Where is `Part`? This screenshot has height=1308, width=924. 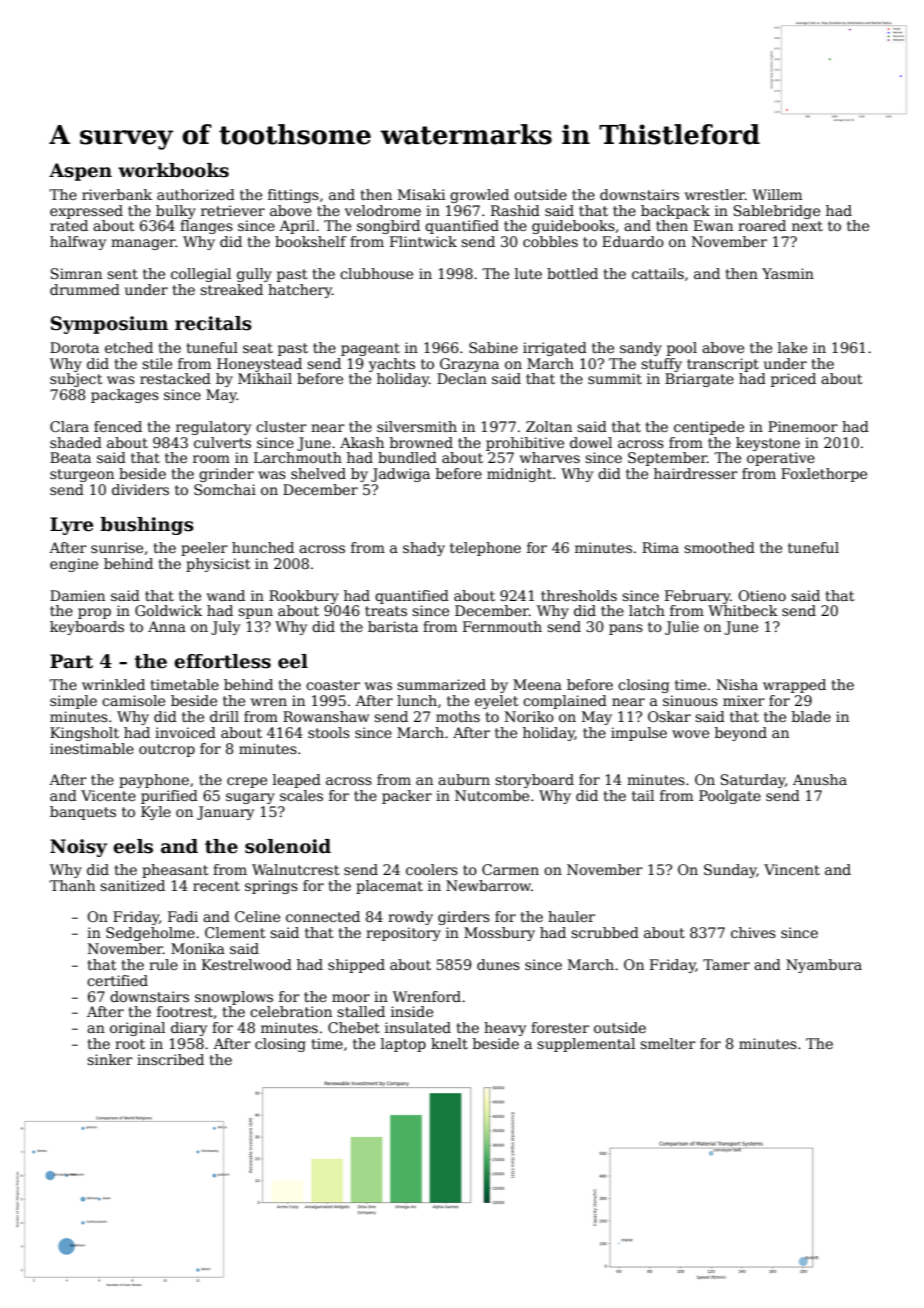 Part is located at coordinates (71, 661).
